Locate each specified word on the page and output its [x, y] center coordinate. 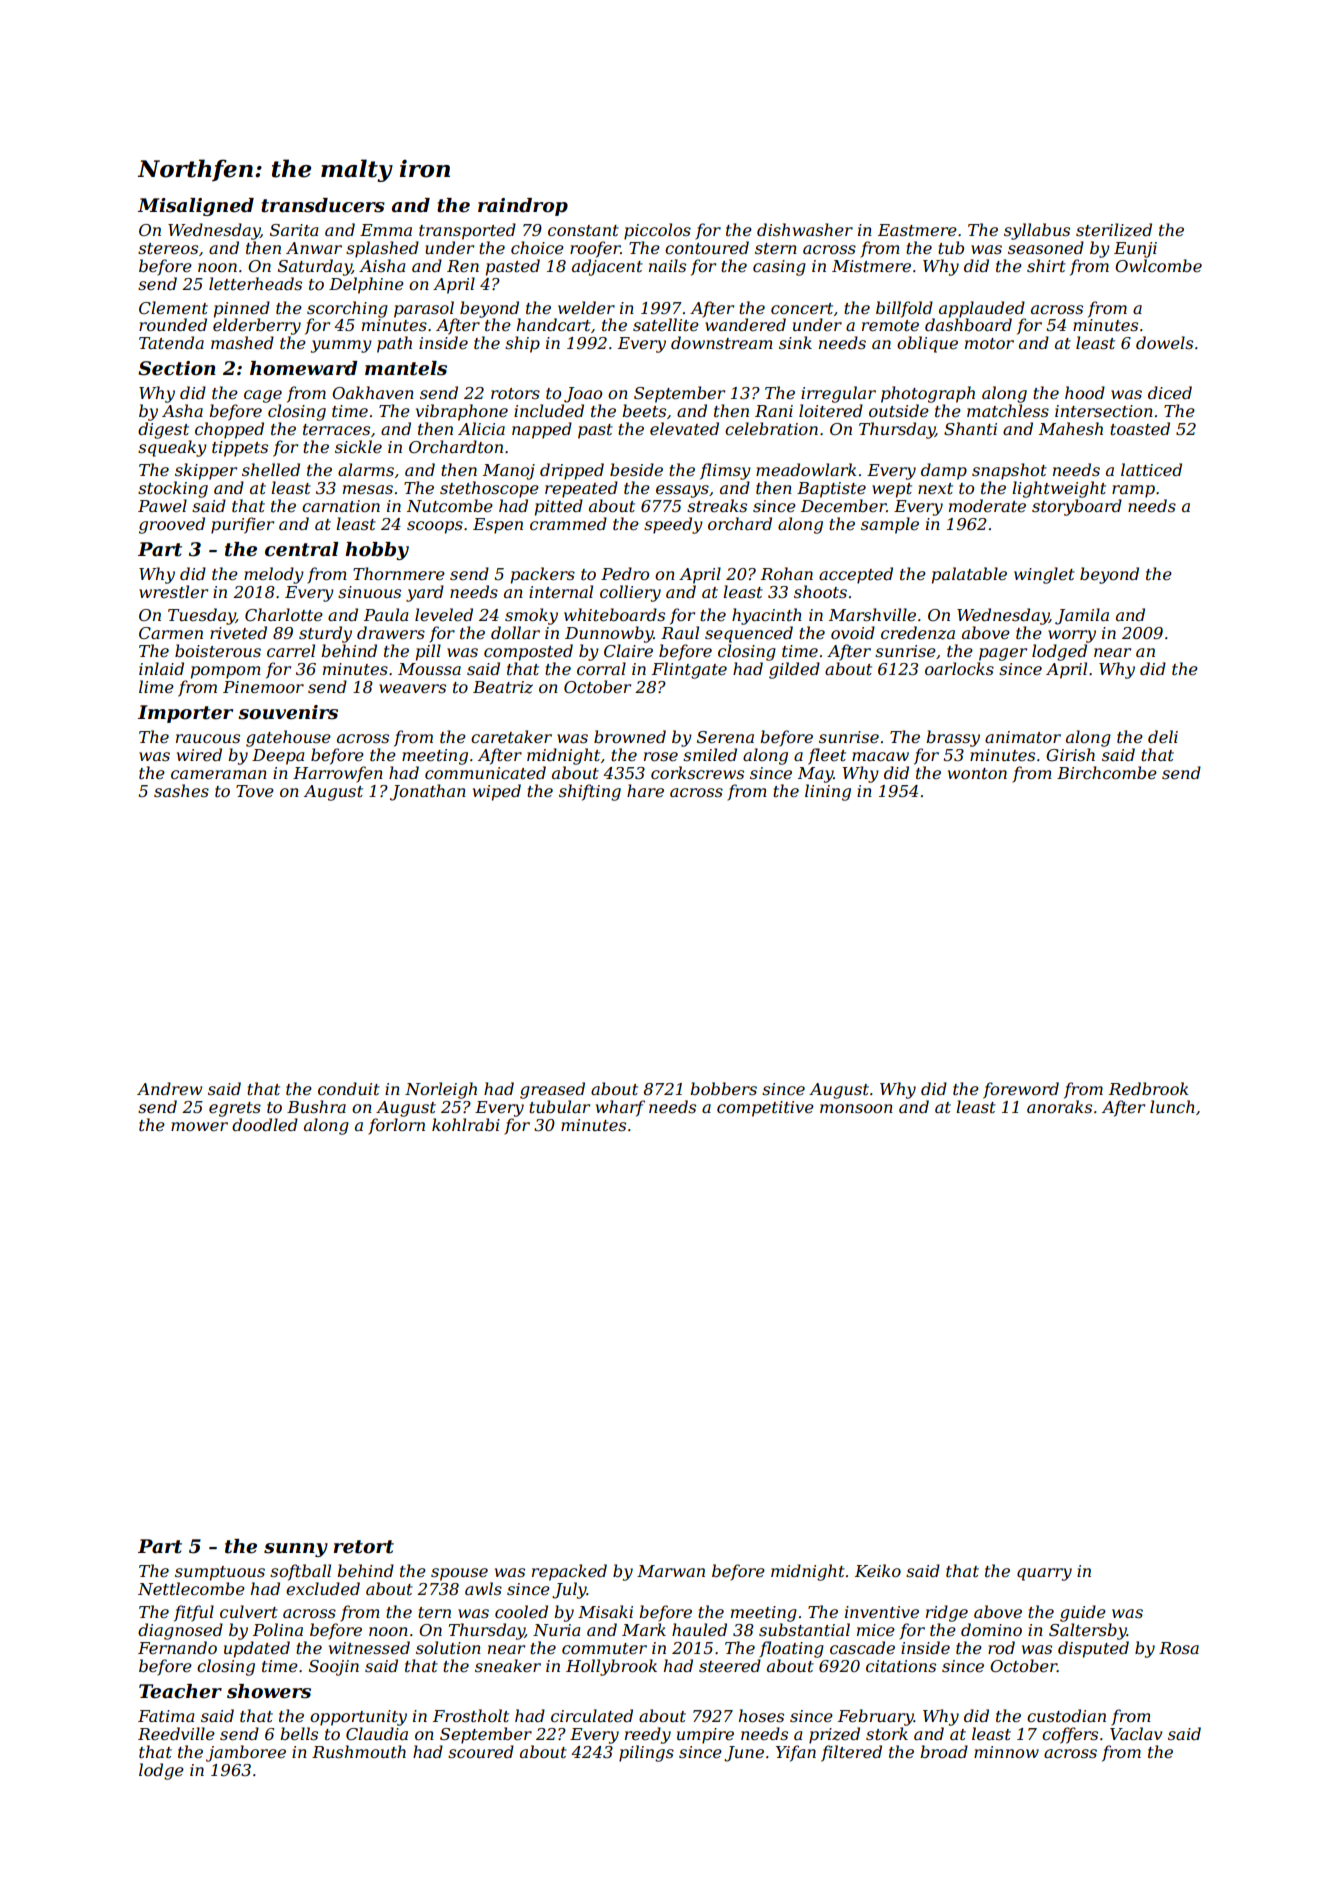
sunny [296, 1550]
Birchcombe [1107, 772]
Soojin [334, 1668]
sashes [181, 790]
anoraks [1059, 1106]
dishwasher [805, 229]
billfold [904, 309]
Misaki [605, 1611]
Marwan [671, 1571]
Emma [386, 230]
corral [601, 668]
